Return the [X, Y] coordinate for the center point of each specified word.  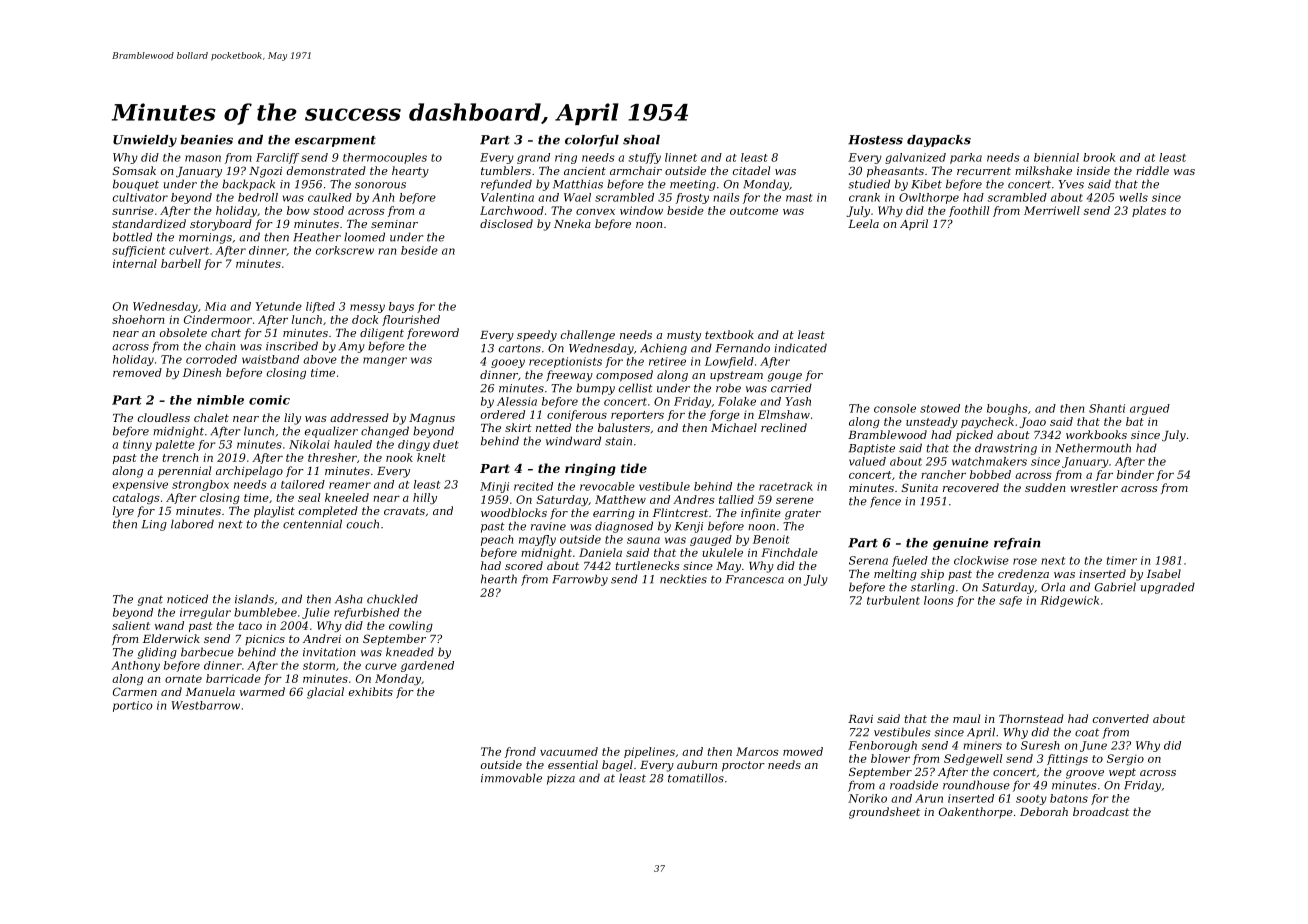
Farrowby [580, 580]
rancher [943, 474]
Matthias [578, 184]
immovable [511, 778]
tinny [137, 445]
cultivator [140, 197]
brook [1099, 157]
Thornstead [1031, 718]
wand [169, 625]
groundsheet [884, 813]
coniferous [577, 415]
